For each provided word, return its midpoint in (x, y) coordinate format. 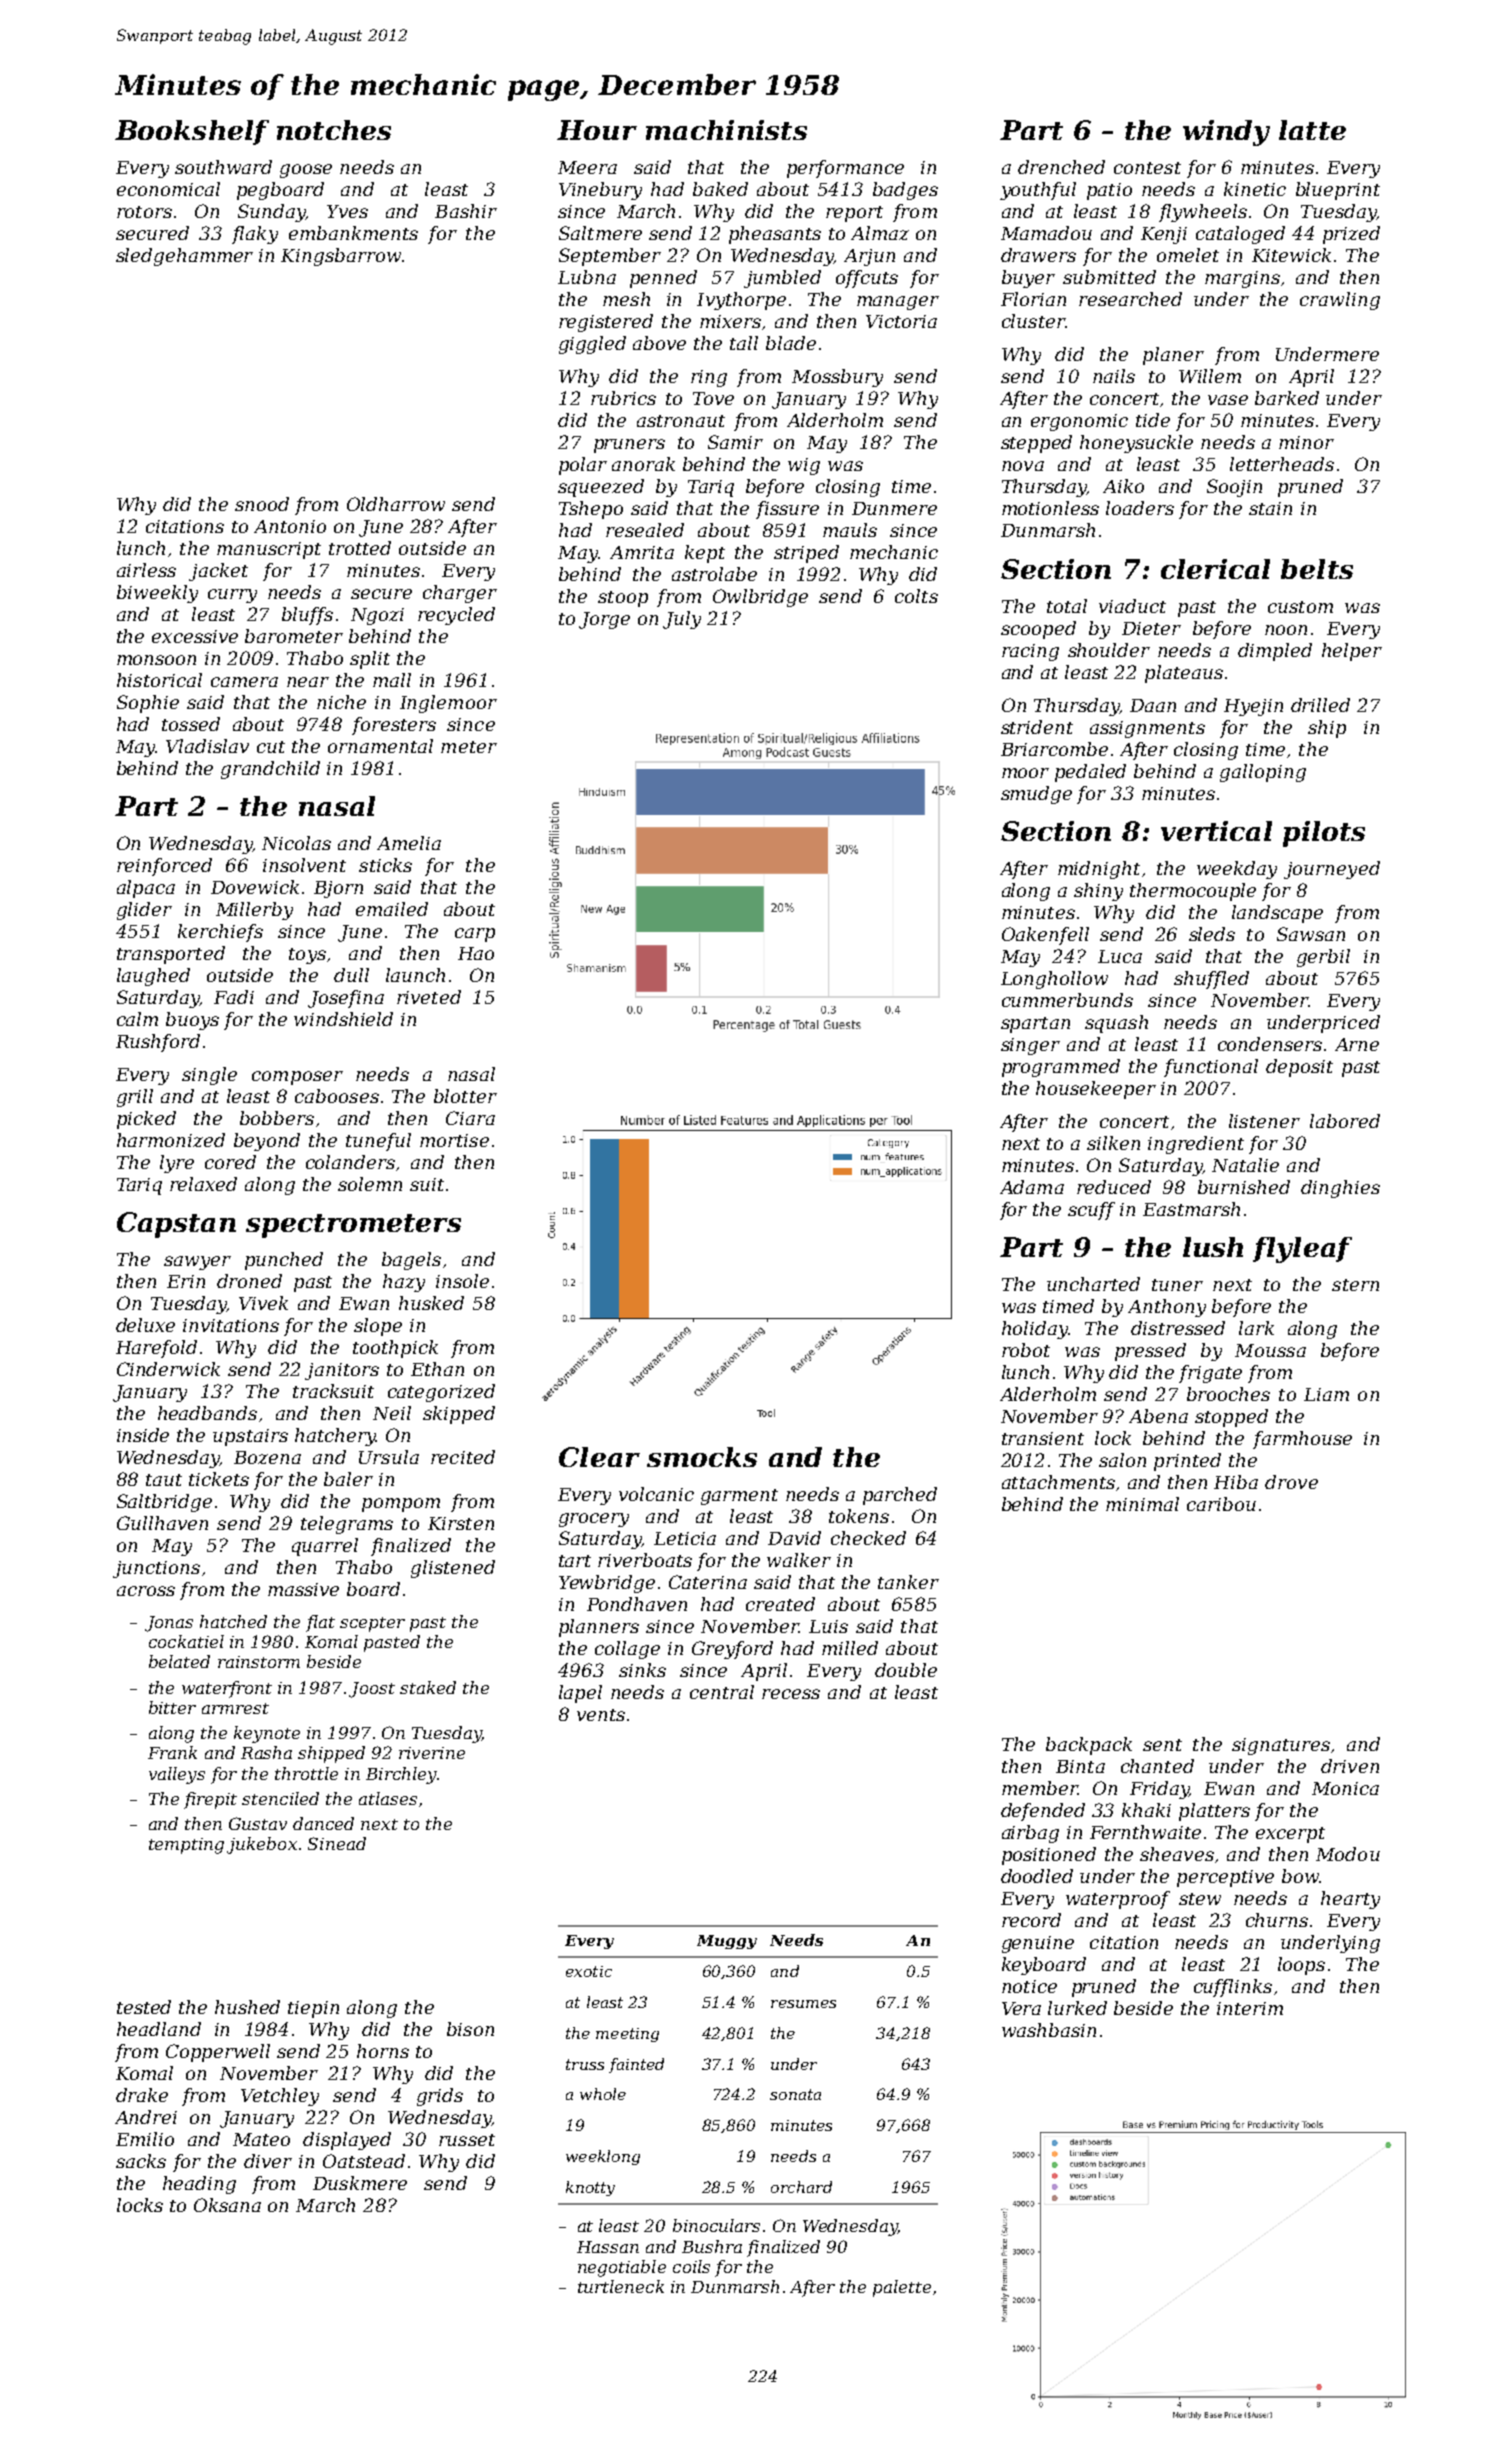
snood (262, 504)
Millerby (254, 911)
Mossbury (837, 378)
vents (601, 1715)
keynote (267, 1734)
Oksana (227, 2205)
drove (1291, 1482)
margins (1242, 279)
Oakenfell (1045, 936)
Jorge (604, 620)
